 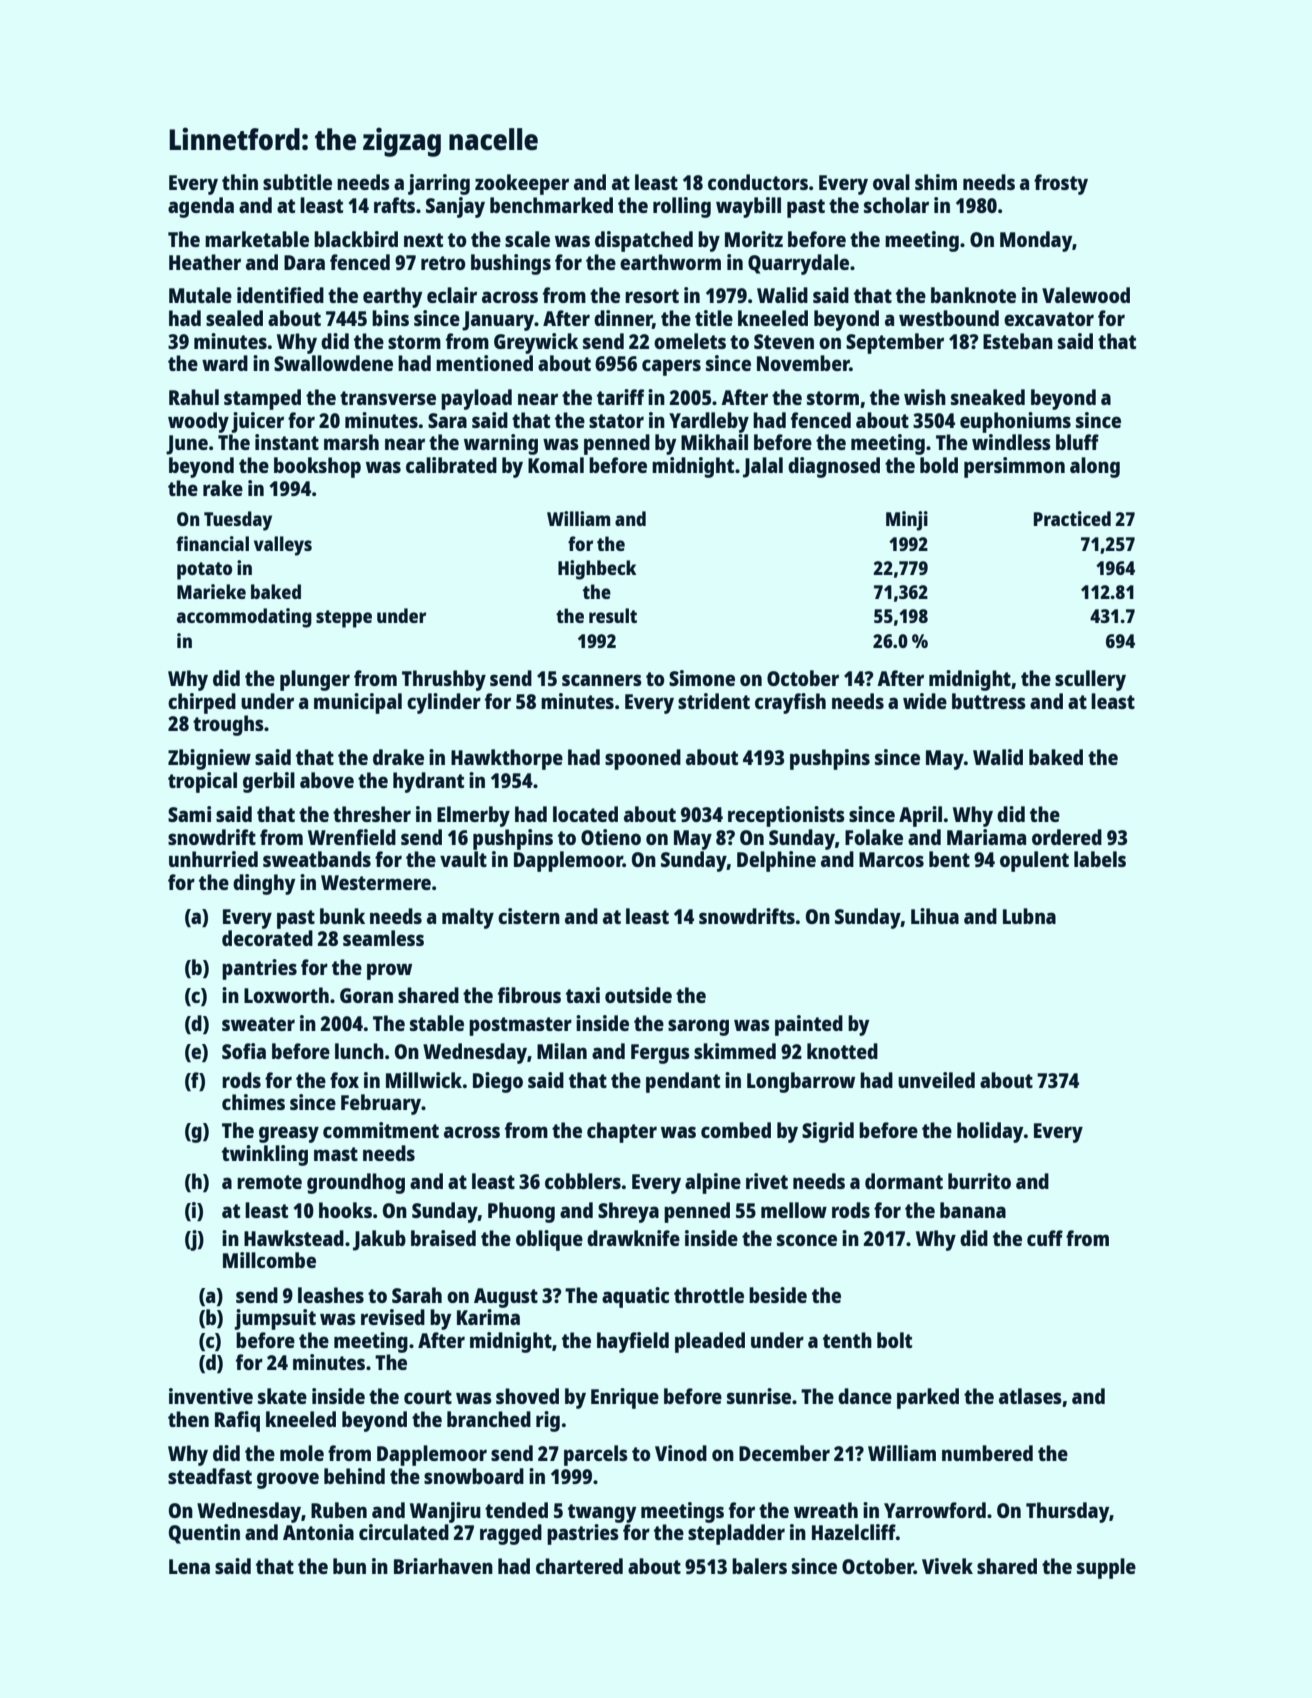 What do you see at coordinates (269, 782) in the page?
I see `gerbil` at bounding box center [269, 782].
